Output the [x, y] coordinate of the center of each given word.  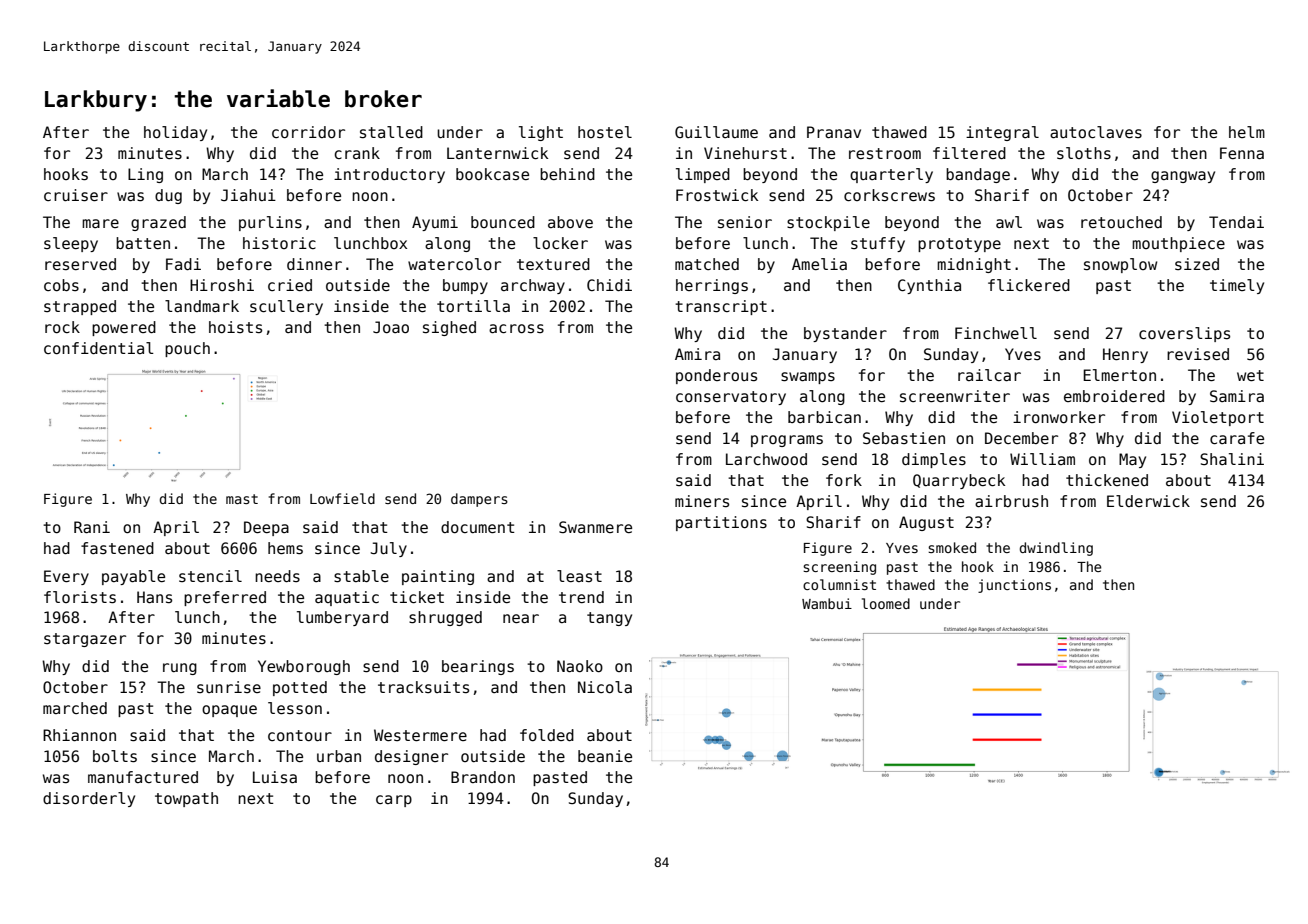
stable [361, 576]
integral [1002, 133]
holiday [175, 133]
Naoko [580, 666]
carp [394, 801]
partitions [721, 523]
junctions [1014, 586]
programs [787, 441]
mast [242, 499]
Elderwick [1148, 501]
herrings [712, 286]
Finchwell [996, 333]
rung [180, 669]
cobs [61, 285]
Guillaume [716, 132]
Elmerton [1119, 375]
